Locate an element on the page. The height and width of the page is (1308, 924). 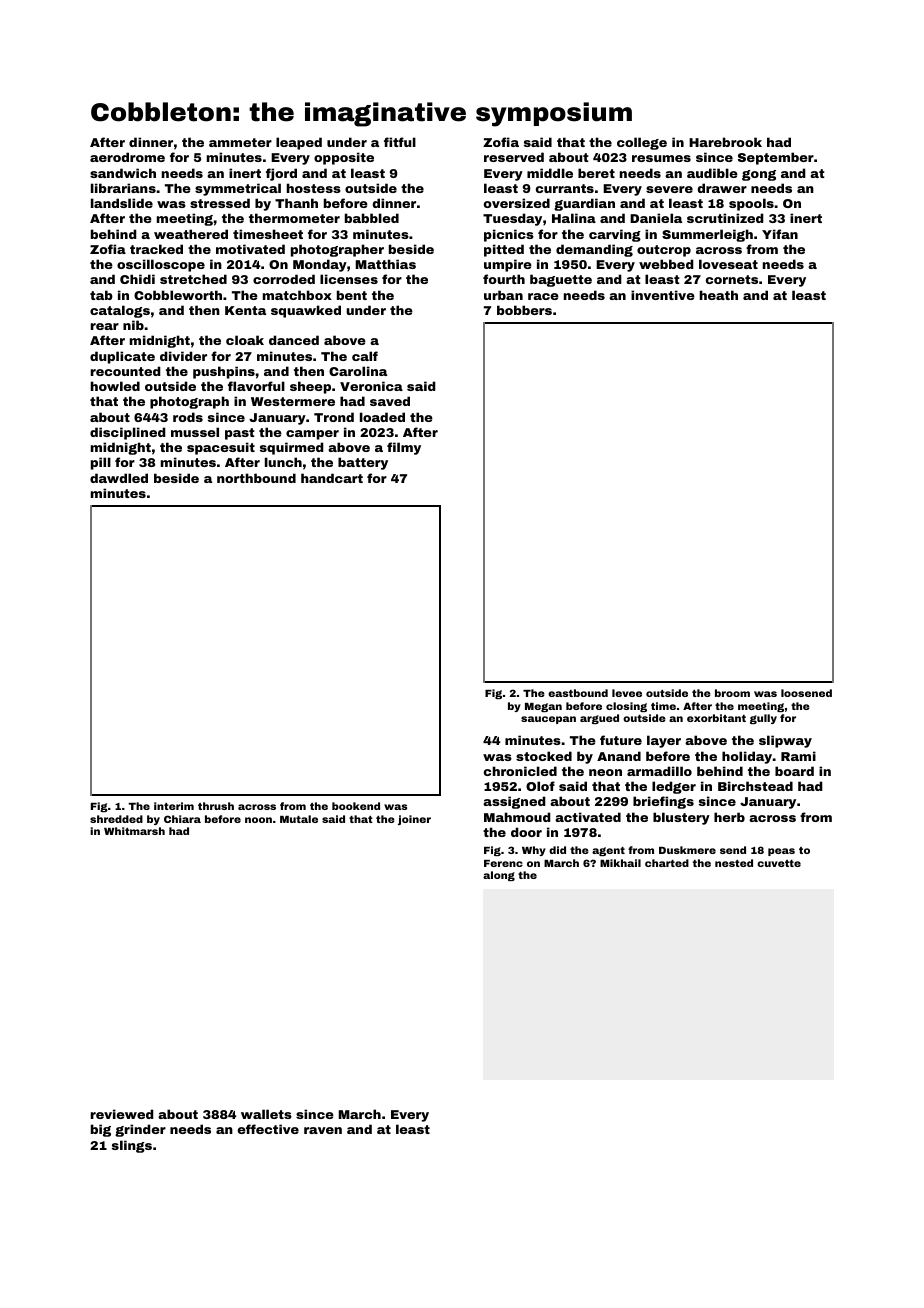
landslide is located at coordinates (122, 203).
